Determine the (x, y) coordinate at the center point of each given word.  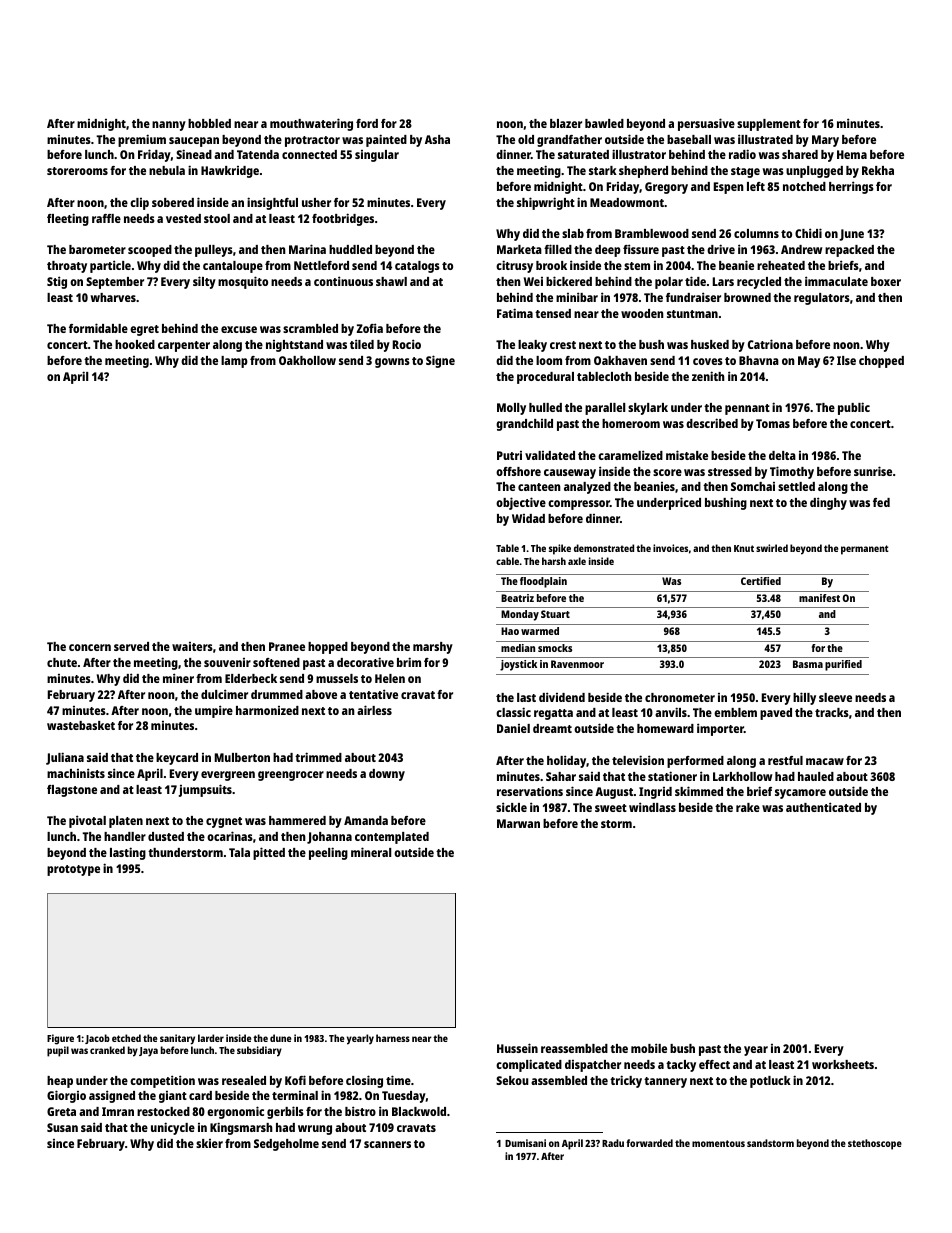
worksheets (843, 1064)
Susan (62, 1127)
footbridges (343, 219)
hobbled (209, 123)
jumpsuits (205, 790)
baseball (689, 139)
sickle (511, 807)
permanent (865, 550)
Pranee (287, 646)
